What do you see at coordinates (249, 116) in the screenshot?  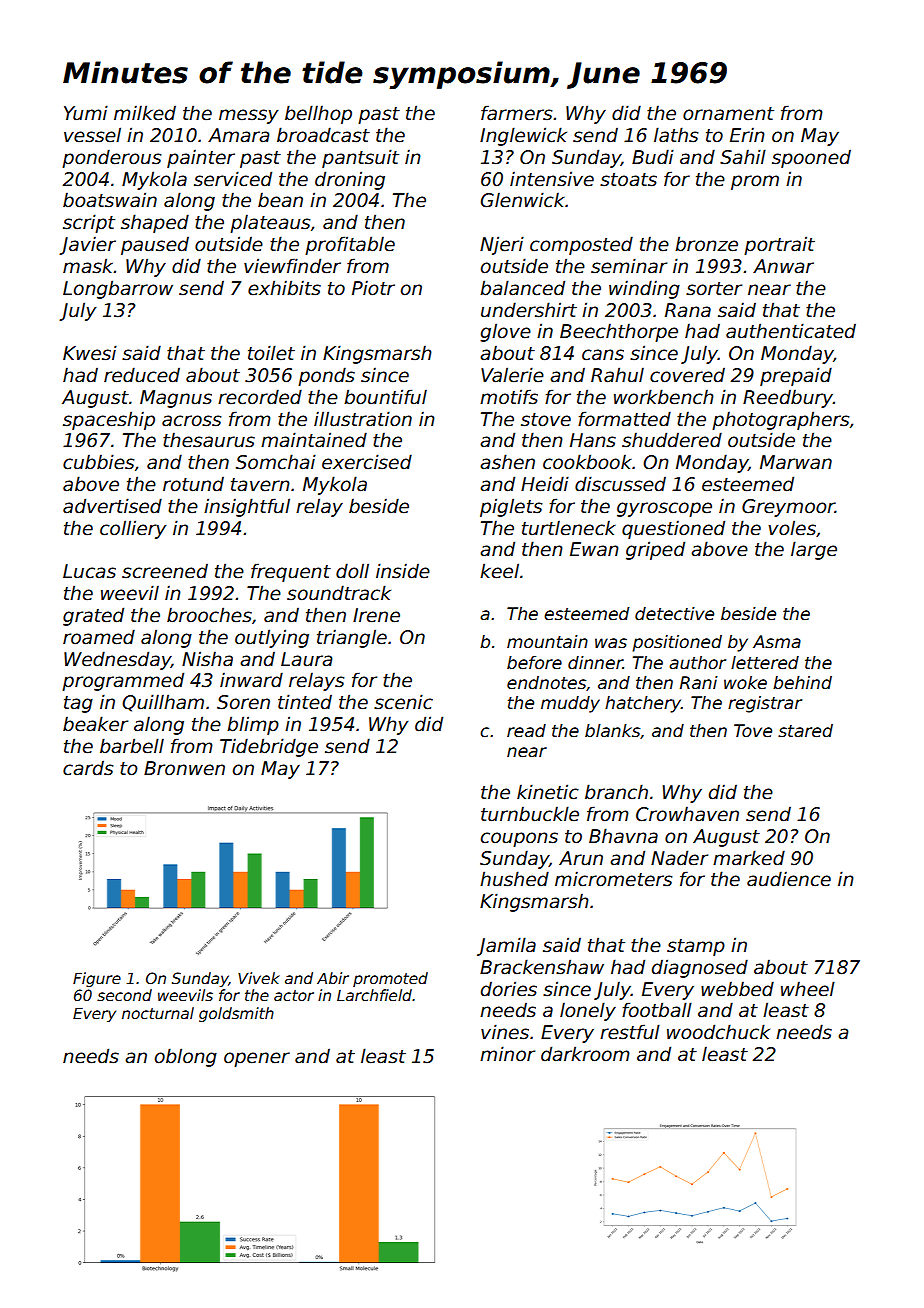 I see `messy` at bounding box center [249, 116].
